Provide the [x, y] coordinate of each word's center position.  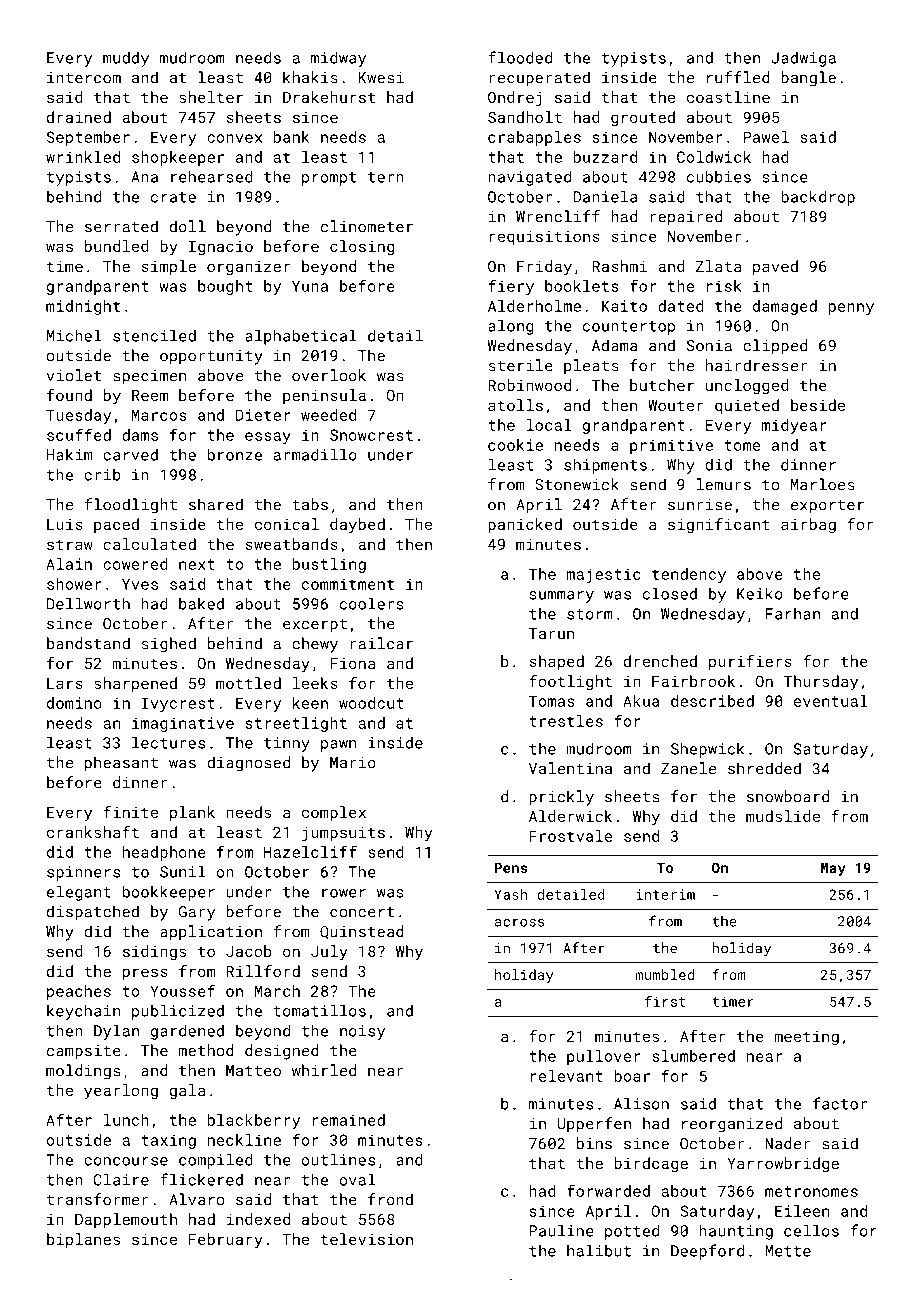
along [511, 327]
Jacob [249, 951]
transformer [98, 1199]
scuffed [79, 434]
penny [851, 309]
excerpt [315, 626]
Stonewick [577, 484]
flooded [520, 57]
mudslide [783, 816]
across [519, 923]
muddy [126, 59]
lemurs [724, 484]
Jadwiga [803, 59]
